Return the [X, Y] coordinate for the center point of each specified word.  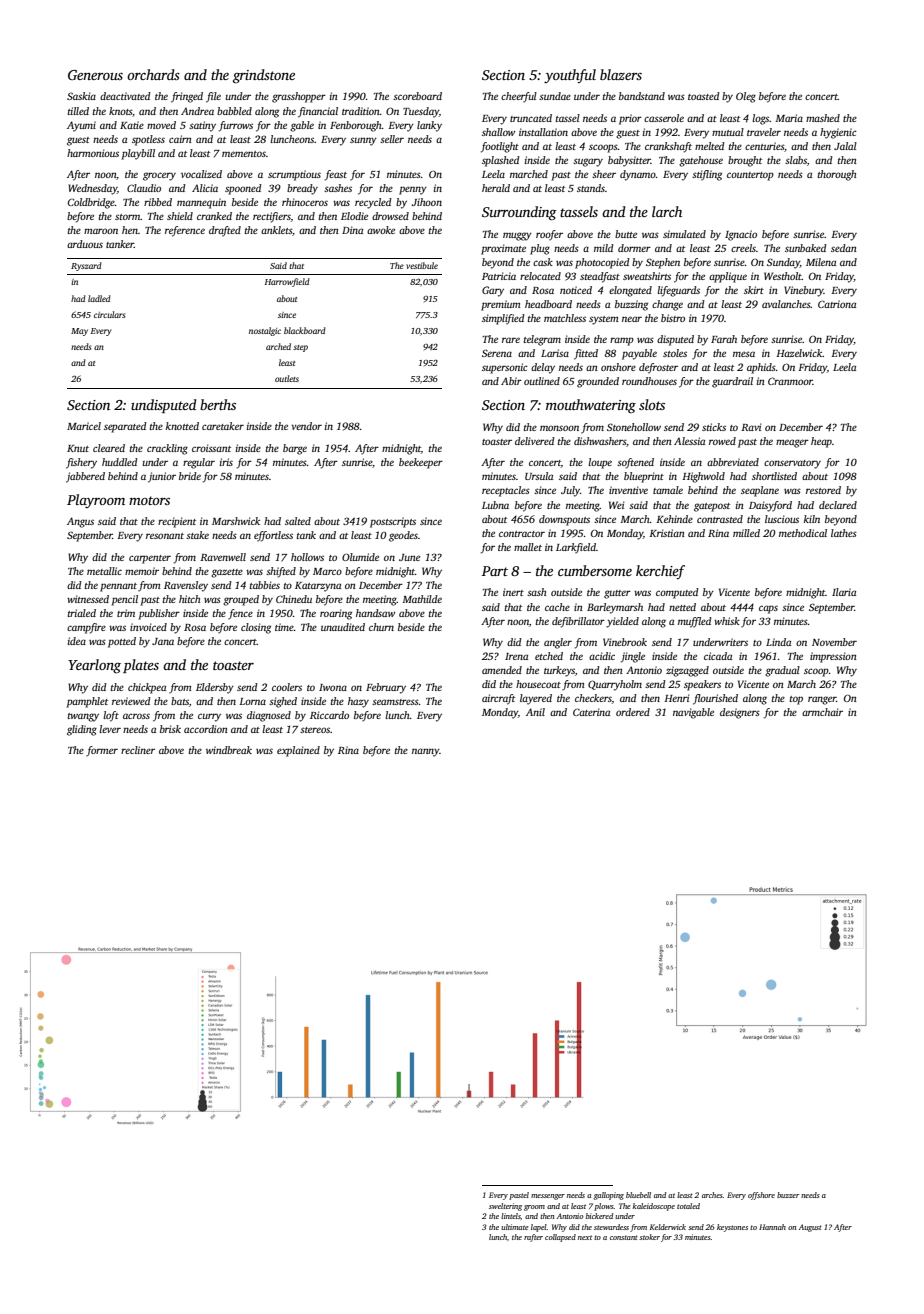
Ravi [751, 427]
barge [295, 449]
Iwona [333, 687]
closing [256, 628]
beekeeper [421, 463]
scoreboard [417, 96]
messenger [548, 1197]
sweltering [505, 1207]
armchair [822, 712]
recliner [138, 750]
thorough [837, 175]
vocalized [201, 174]
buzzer [788, 1195]
